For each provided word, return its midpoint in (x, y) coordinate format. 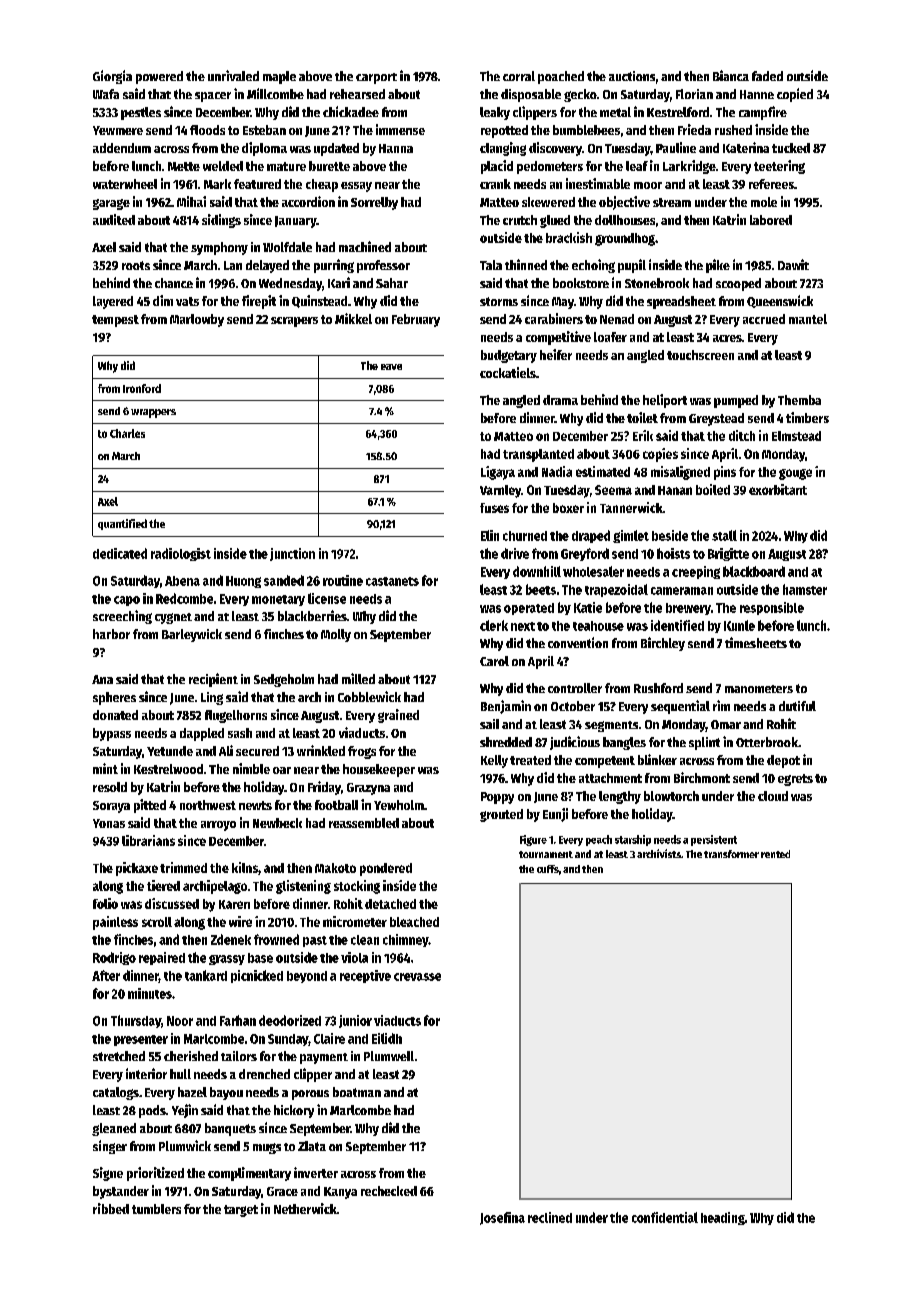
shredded (506, 742)
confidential (665, 1217)
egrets (795, 780)
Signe (108, 1174)
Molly (336, 635)
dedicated (120, 553)
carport (376, 78)
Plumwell (389, 1056)
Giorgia (112, 77)
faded (767, 76)
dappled (202, 734)
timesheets (756, 642)
